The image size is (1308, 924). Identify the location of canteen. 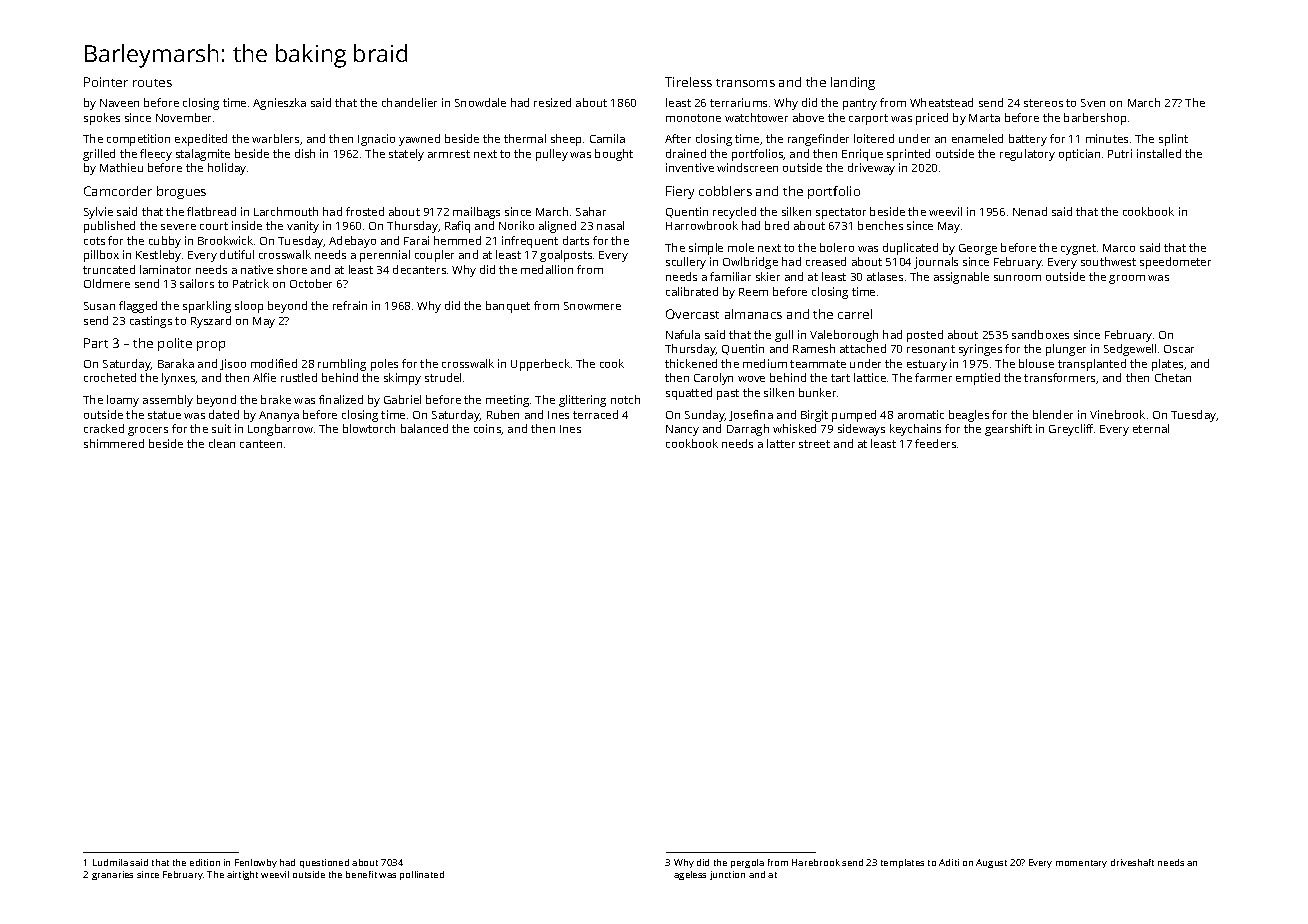
(261, 444).
